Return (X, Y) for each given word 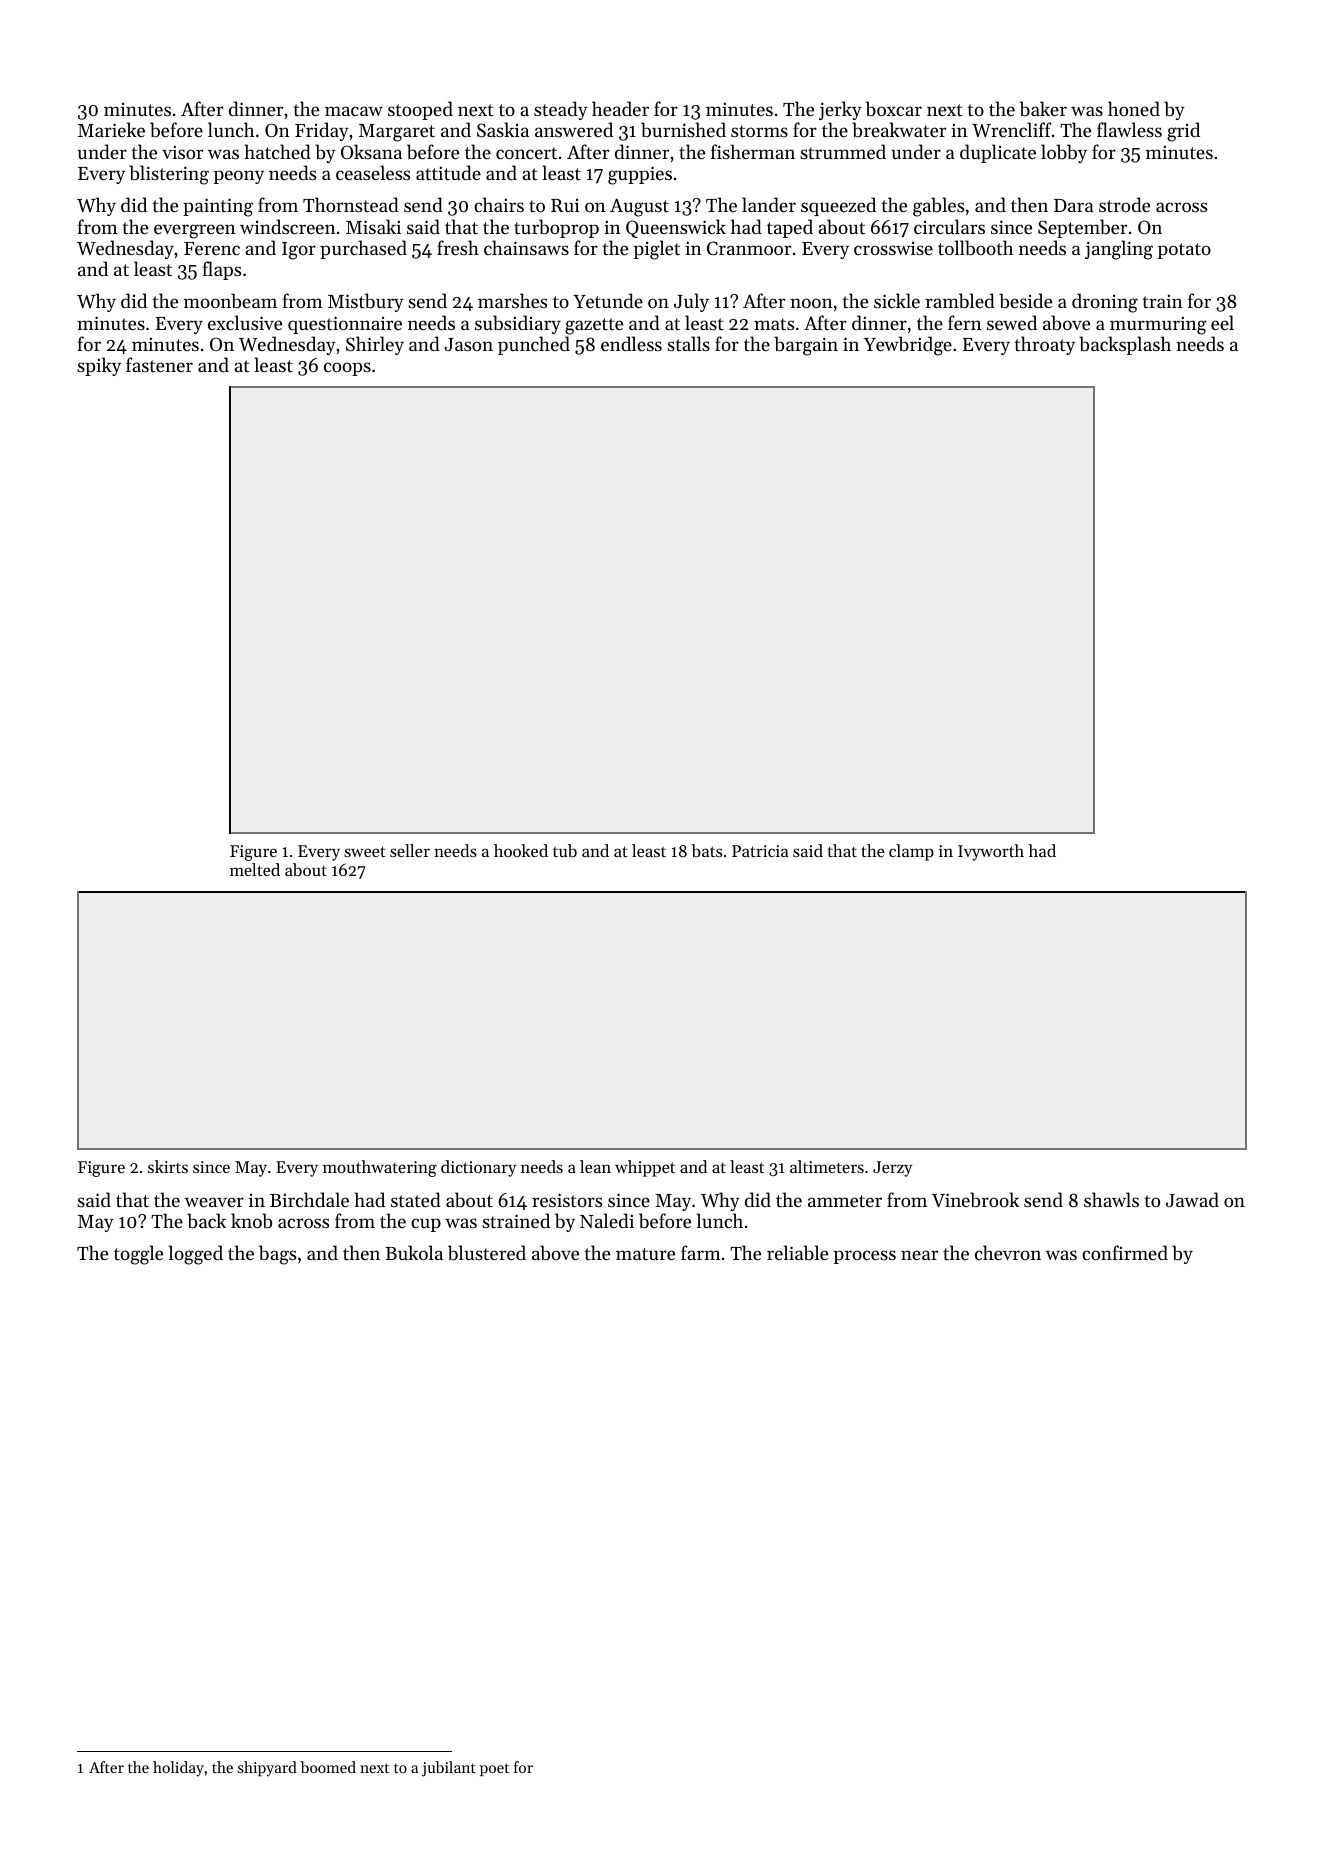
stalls (688, 343)
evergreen (195, 231)
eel (1222, 322)
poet (494, 1769)
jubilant (449, 1769)
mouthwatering (380, 1168)
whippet (645, 1168)
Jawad (1192, 1199)
